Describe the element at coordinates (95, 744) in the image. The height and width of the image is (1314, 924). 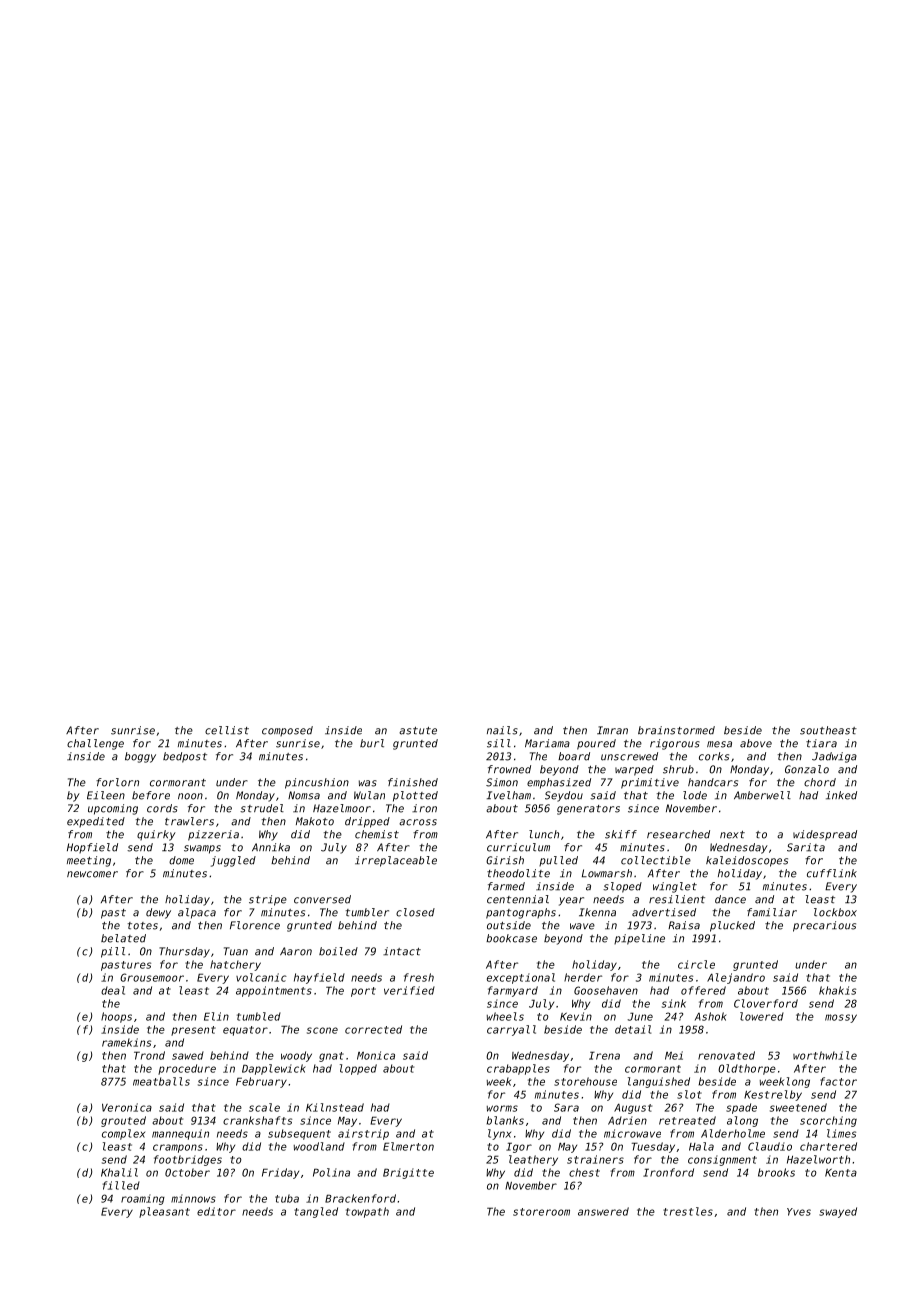
I see `challenge` at that location.
